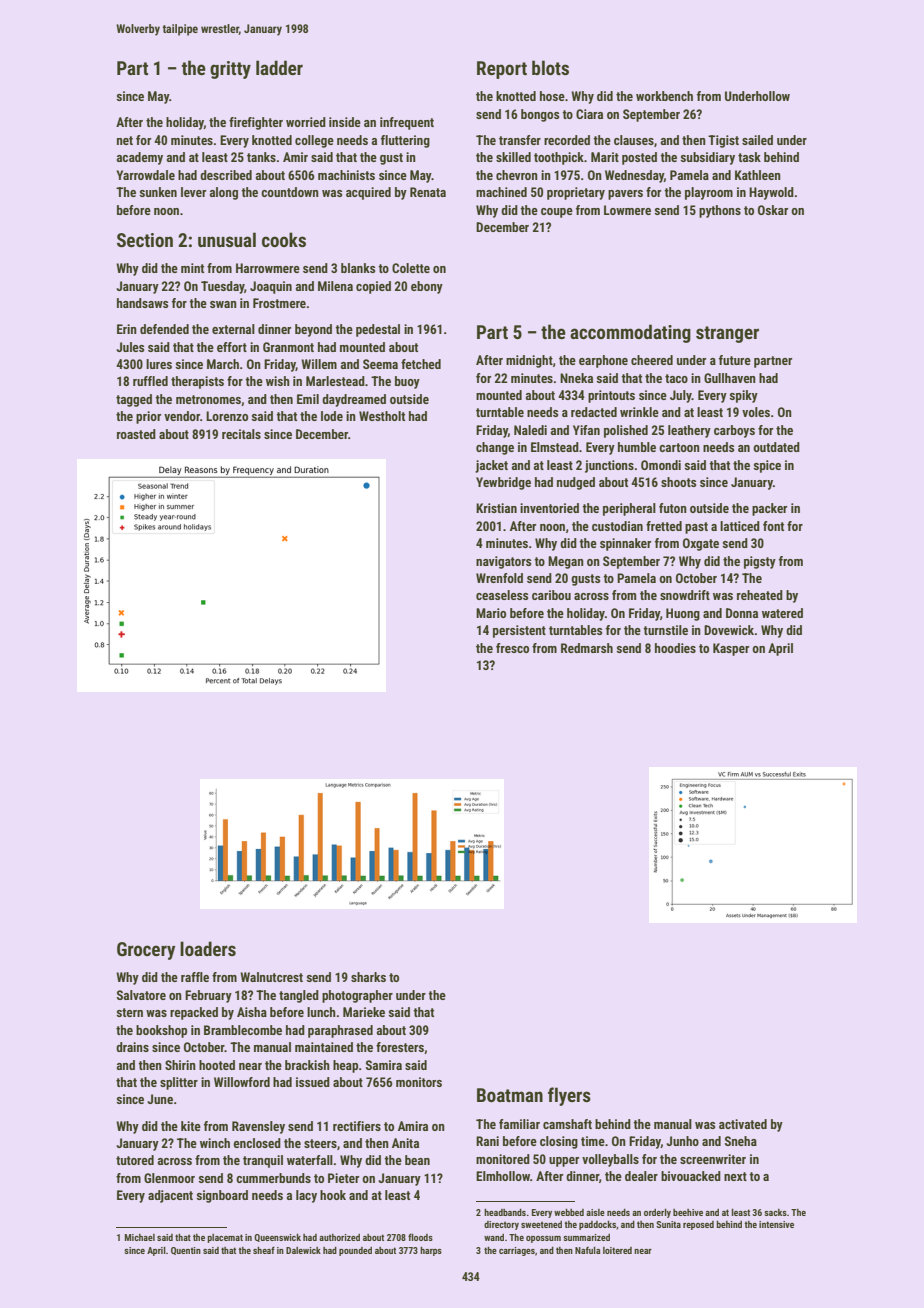  I want to click on Salvatore, so click(141, 995).
